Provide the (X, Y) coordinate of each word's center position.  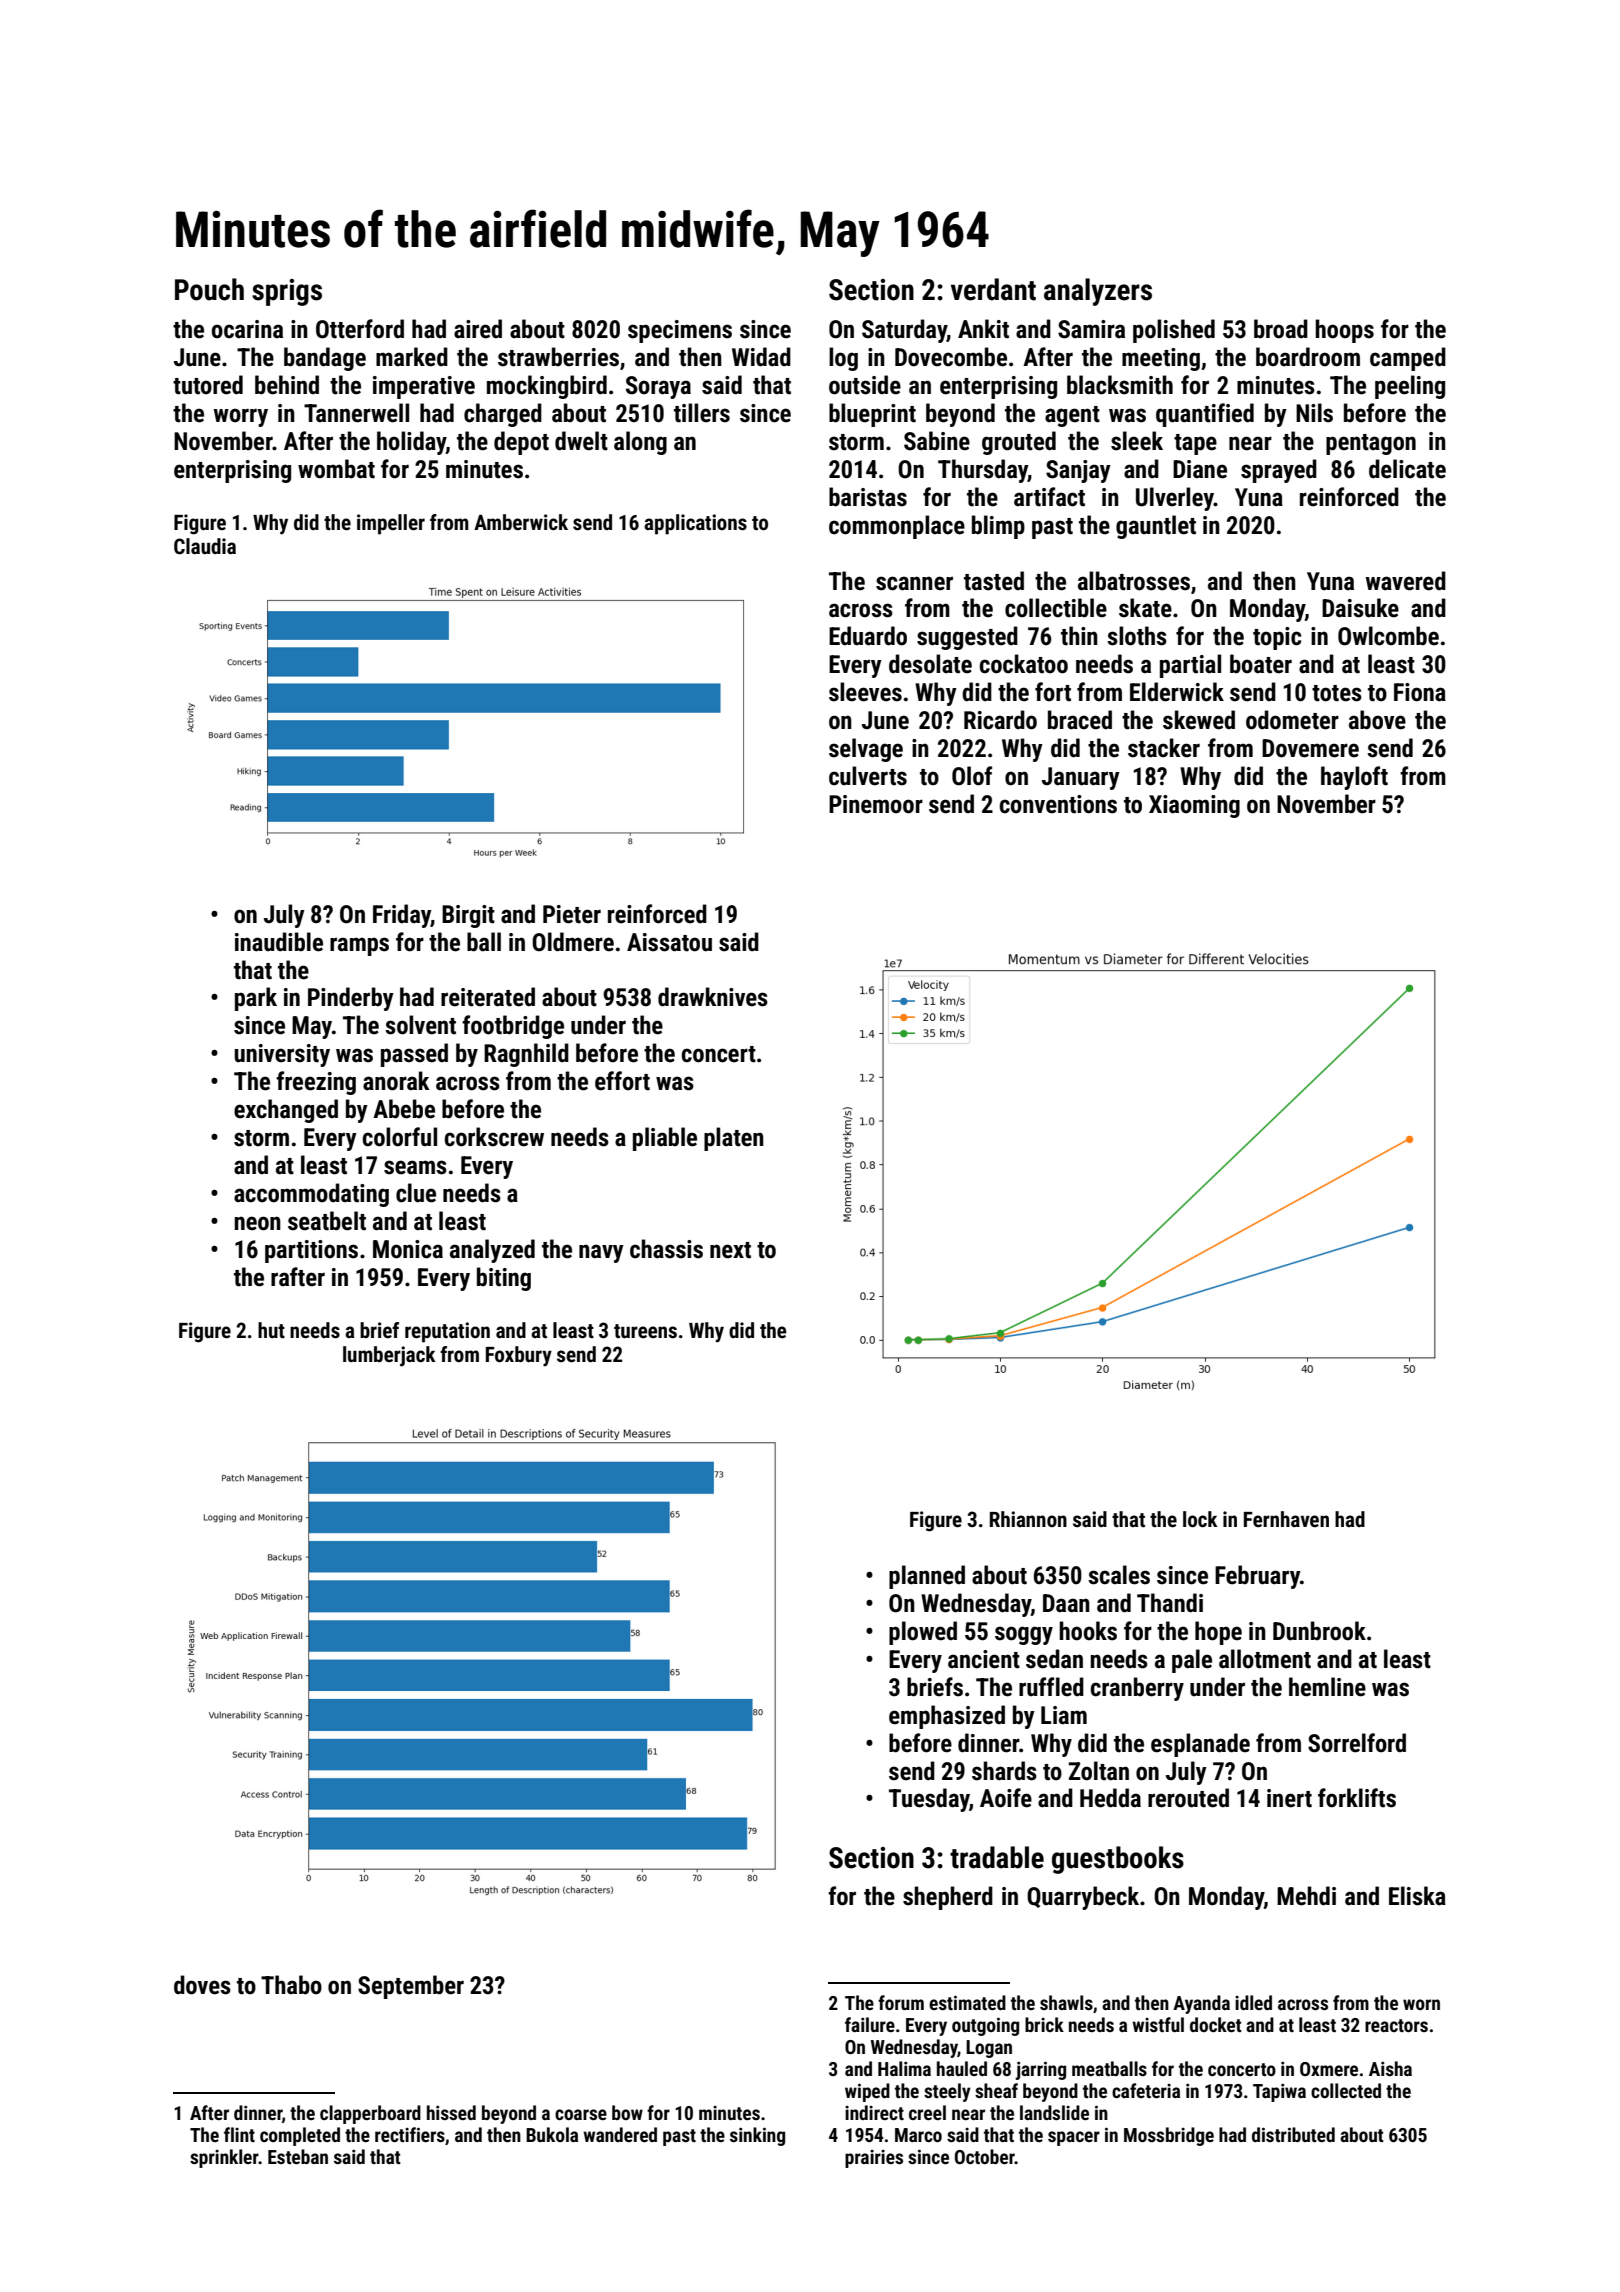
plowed (923, 1633)
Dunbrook (1319, 1631)
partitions (311, 1251)
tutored (208, 385)
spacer (1074, 2138)
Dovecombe (951, 357)
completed (300, 2136)
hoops (1344, 331)
